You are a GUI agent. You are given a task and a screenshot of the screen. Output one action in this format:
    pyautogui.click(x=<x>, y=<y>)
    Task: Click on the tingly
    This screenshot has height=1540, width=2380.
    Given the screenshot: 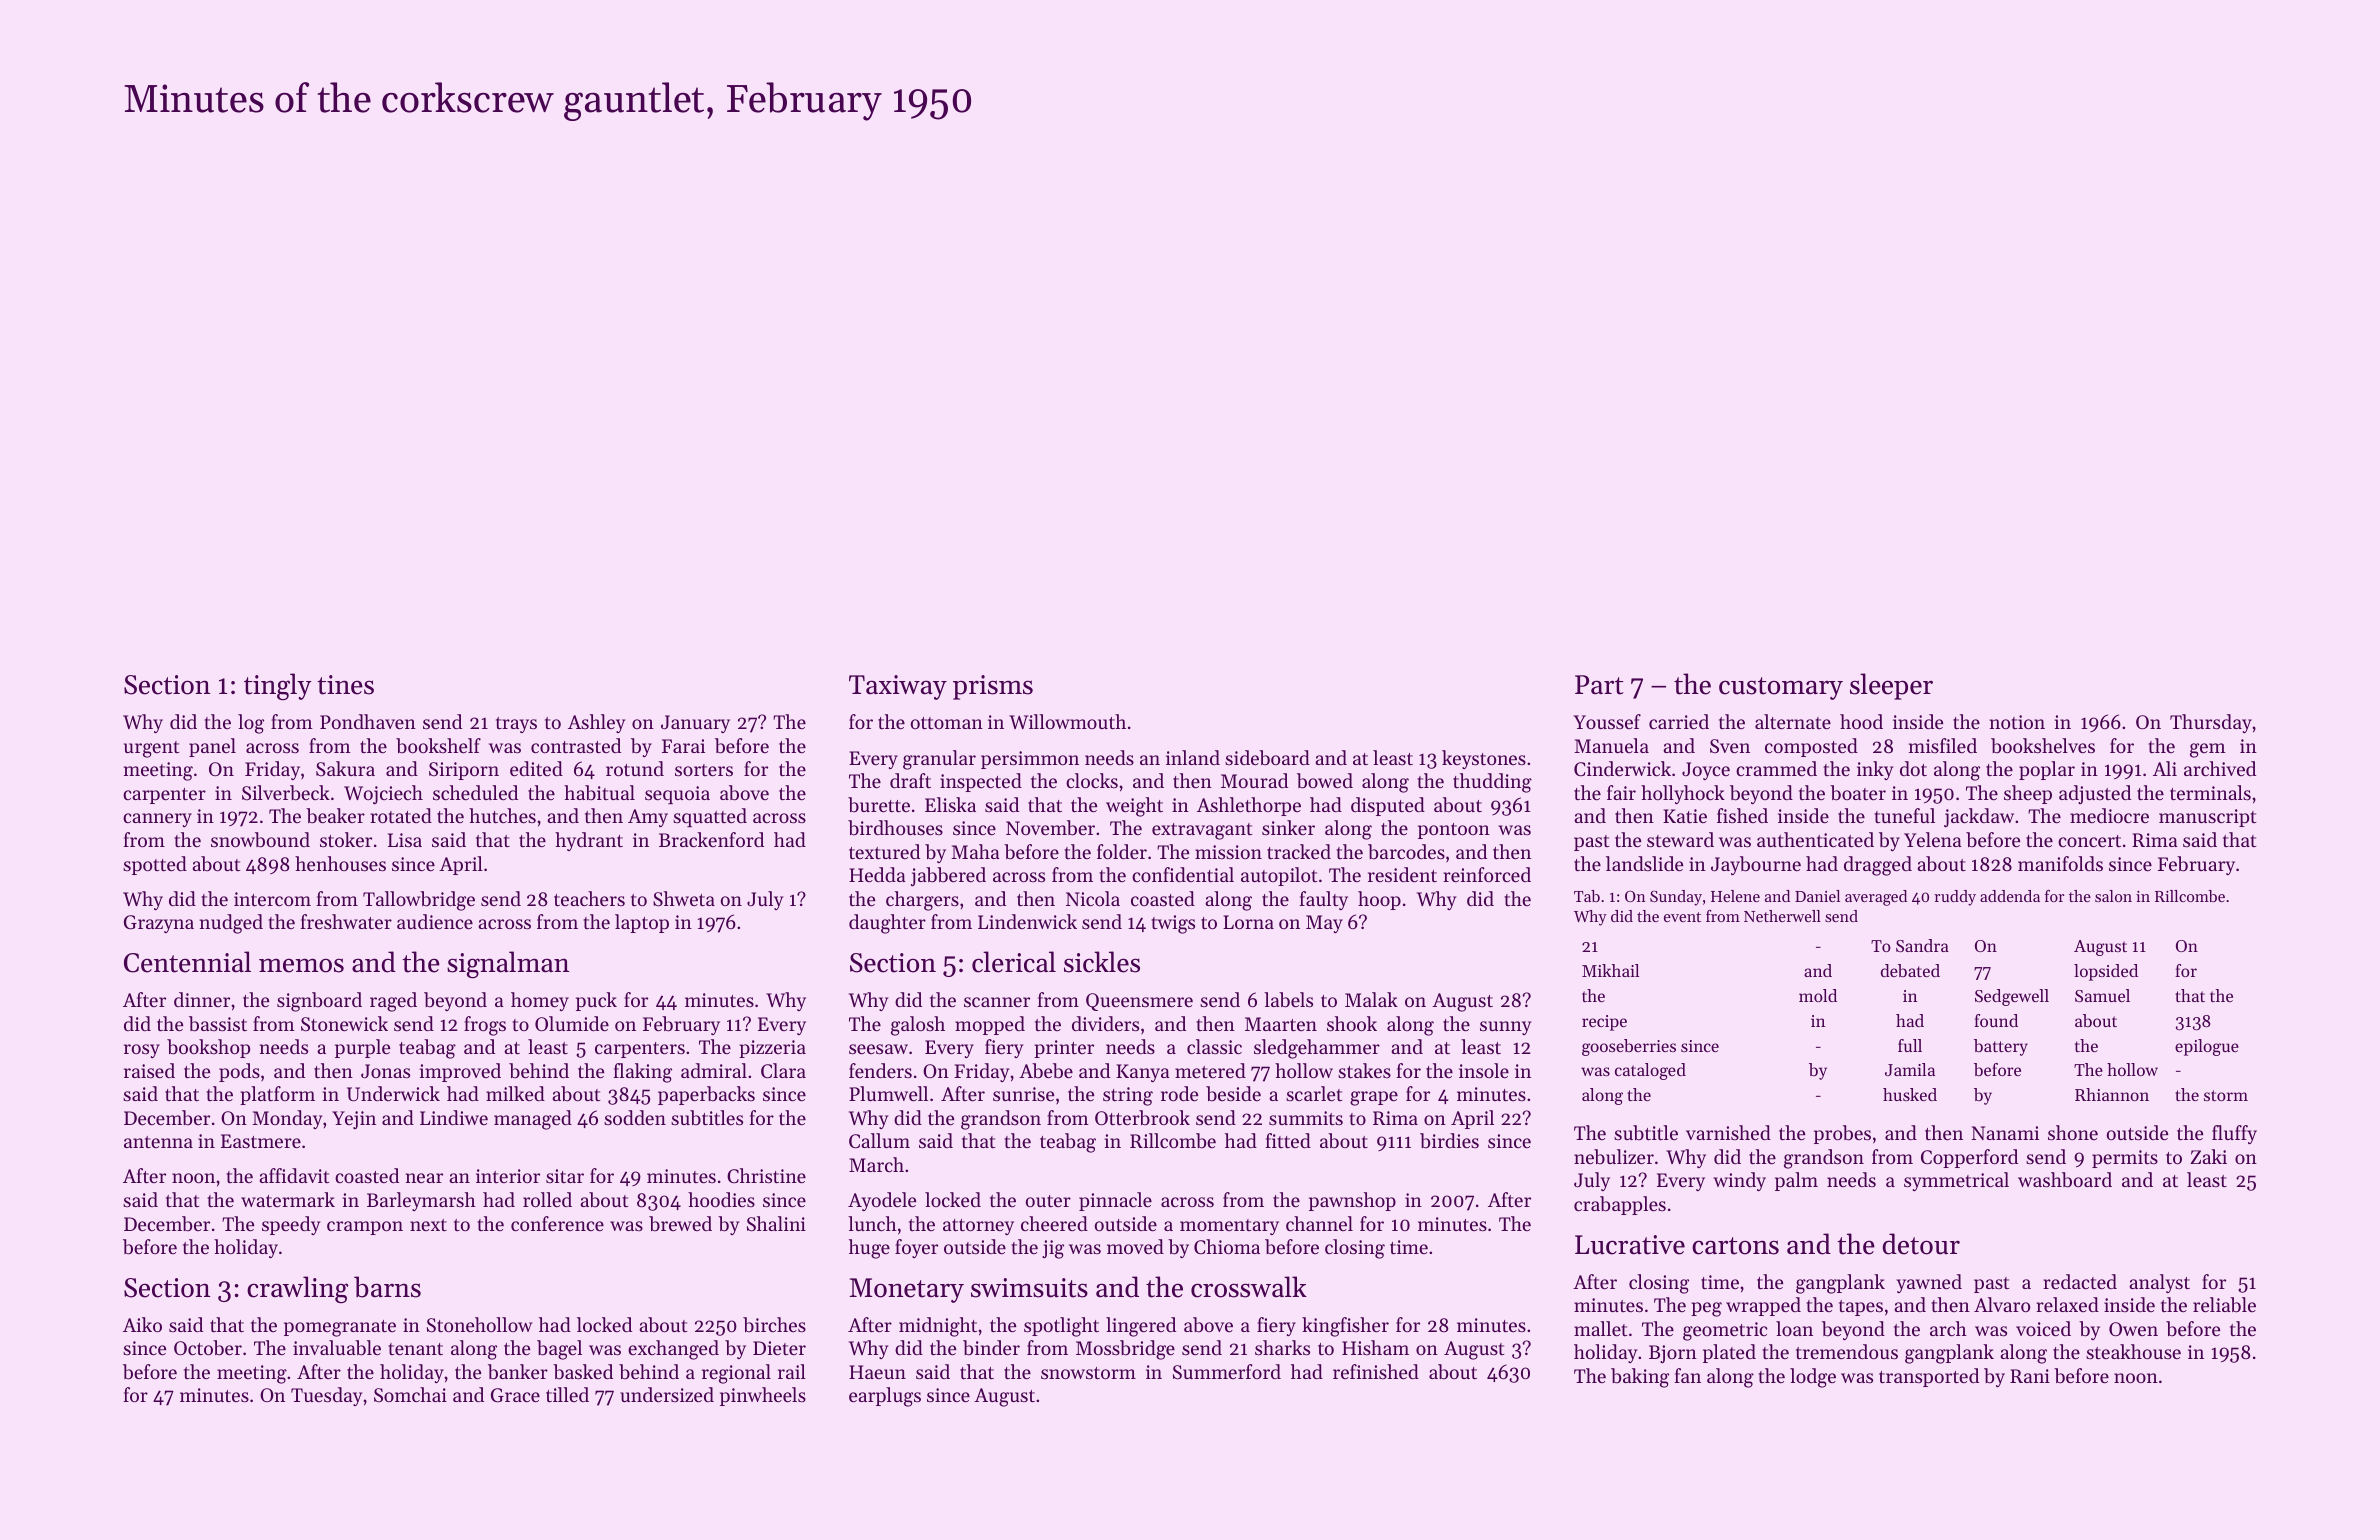 What is the action you would take?
    pyautogui.click(x=278, y=687)
